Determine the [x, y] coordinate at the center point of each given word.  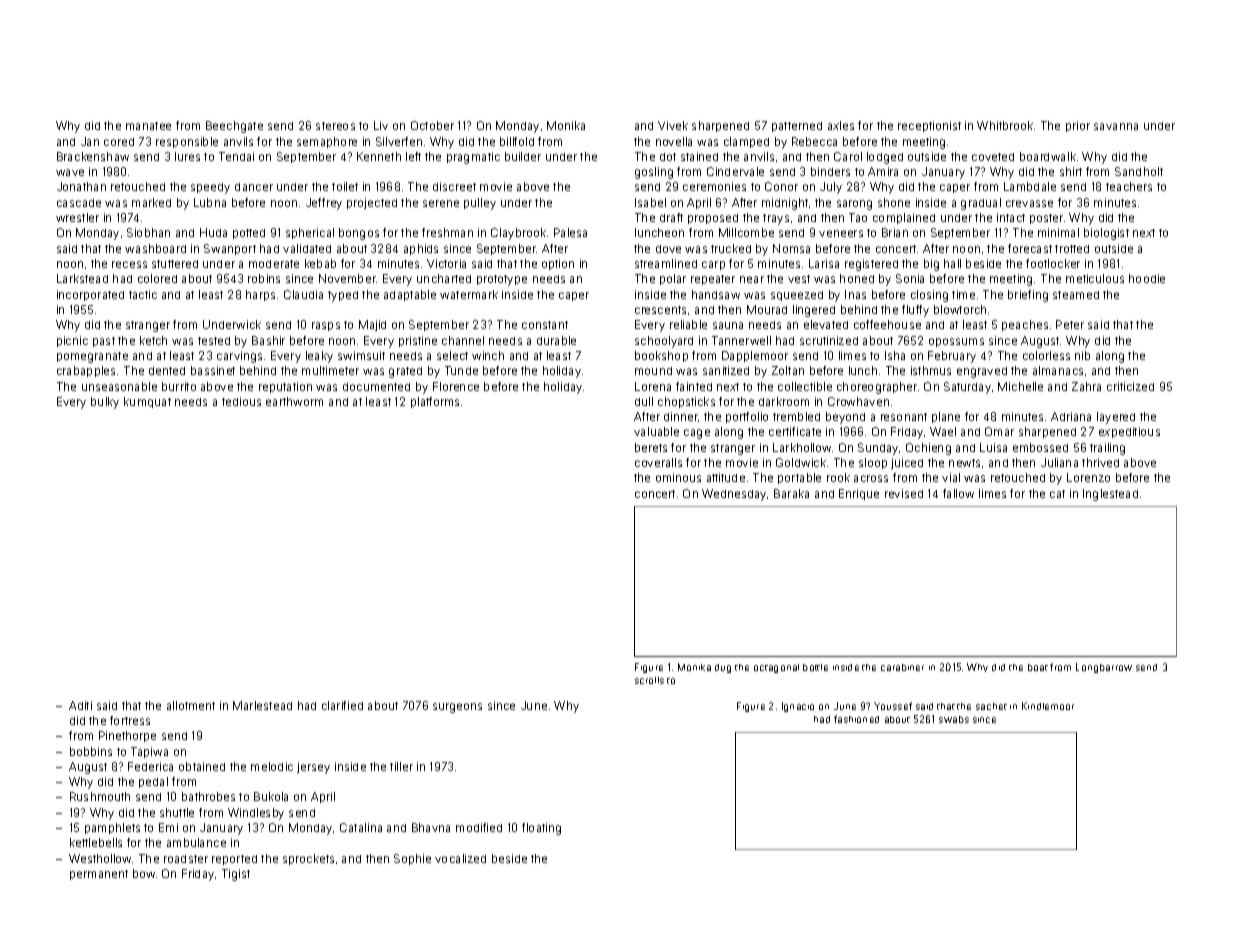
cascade [79, 203]
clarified [342, 705]
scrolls [649, 680]
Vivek [673, 125]
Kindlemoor [1048, 706]
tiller [401, 766]
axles [841, 125]
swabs [954, 719]
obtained [202, 766]
